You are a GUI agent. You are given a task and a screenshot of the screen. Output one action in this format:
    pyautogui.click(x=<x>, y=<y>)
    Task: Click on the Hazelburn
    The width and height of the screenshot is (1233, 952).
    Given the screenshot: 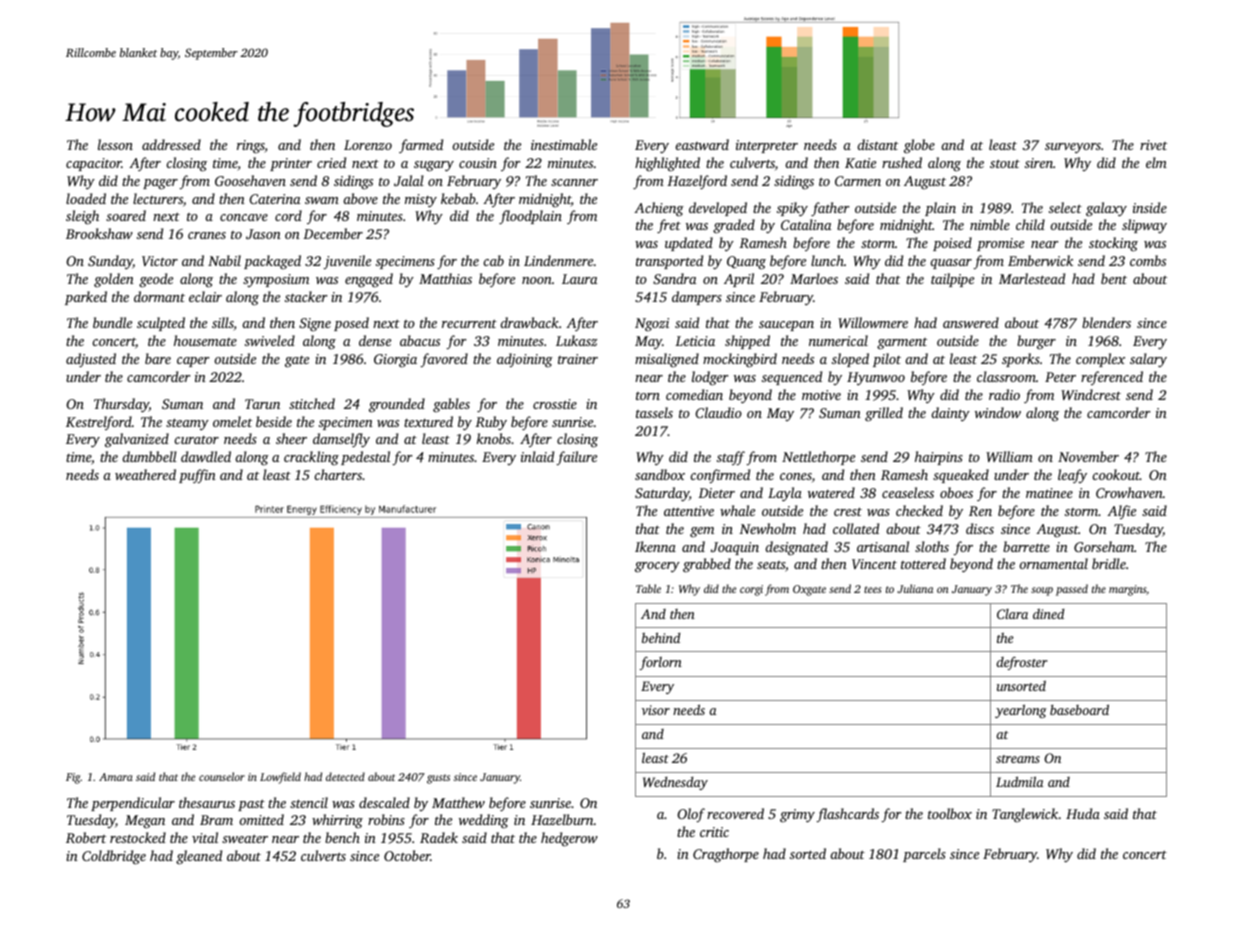 What is the action you would take?
    pyautogui.click(x=562, y=819)
